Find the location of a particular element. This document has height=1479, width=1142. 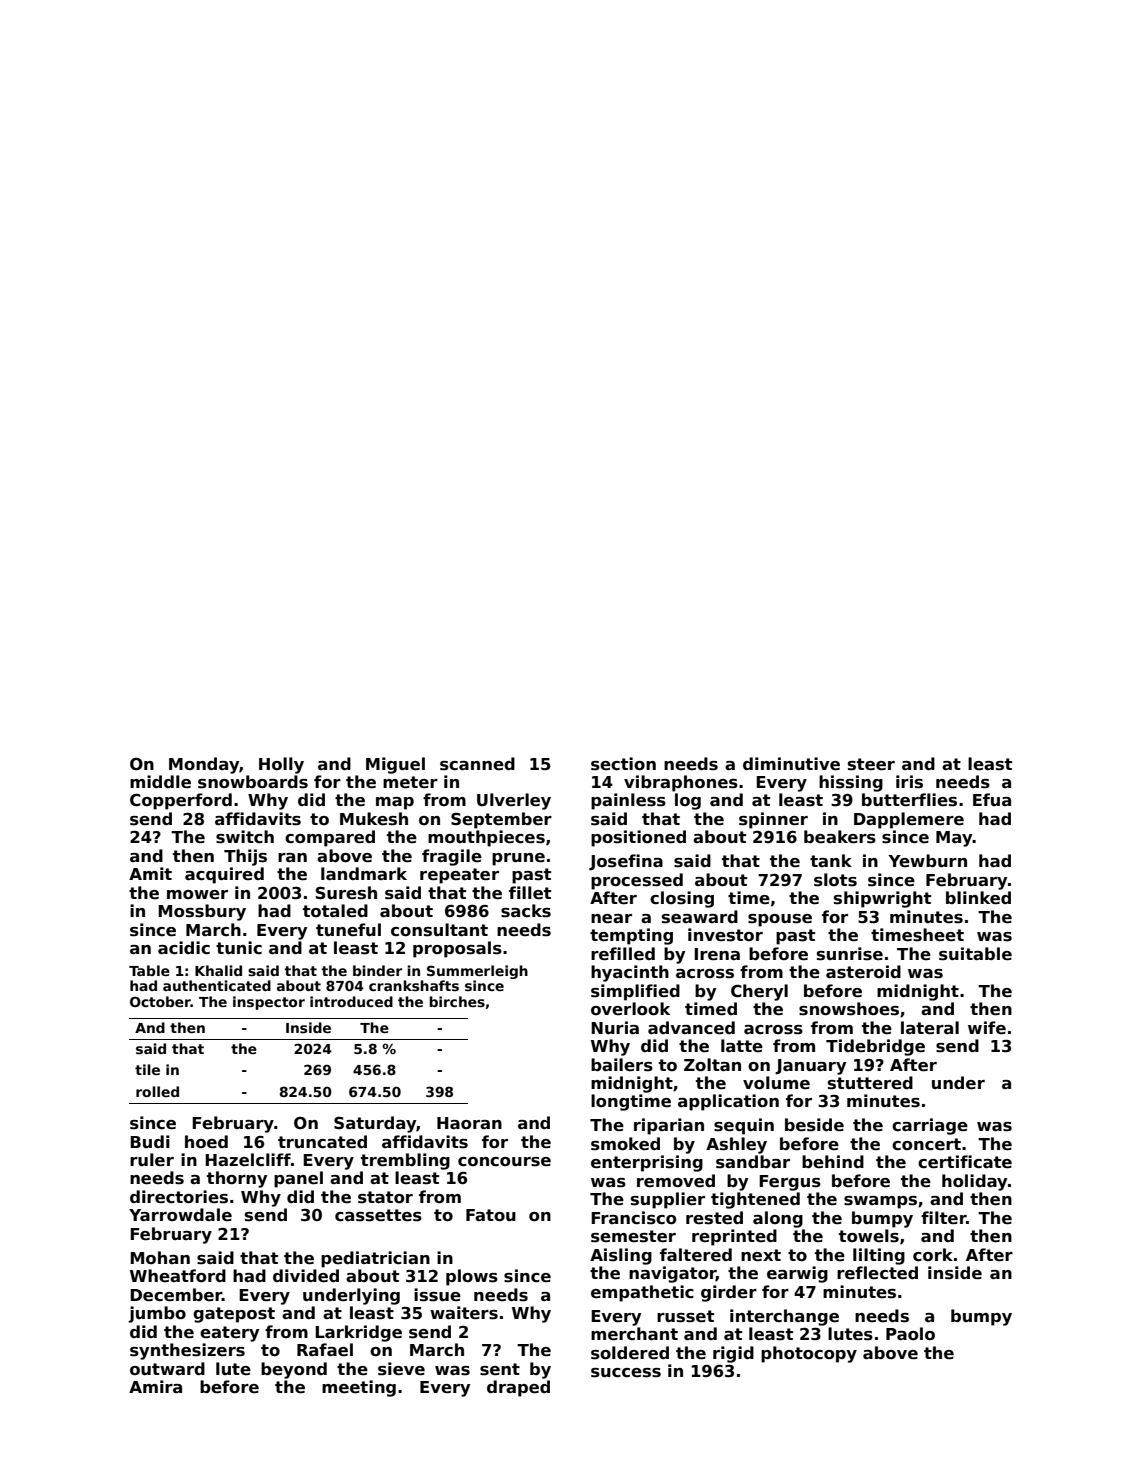

Mohan is located at coordinates (160, 1257).
